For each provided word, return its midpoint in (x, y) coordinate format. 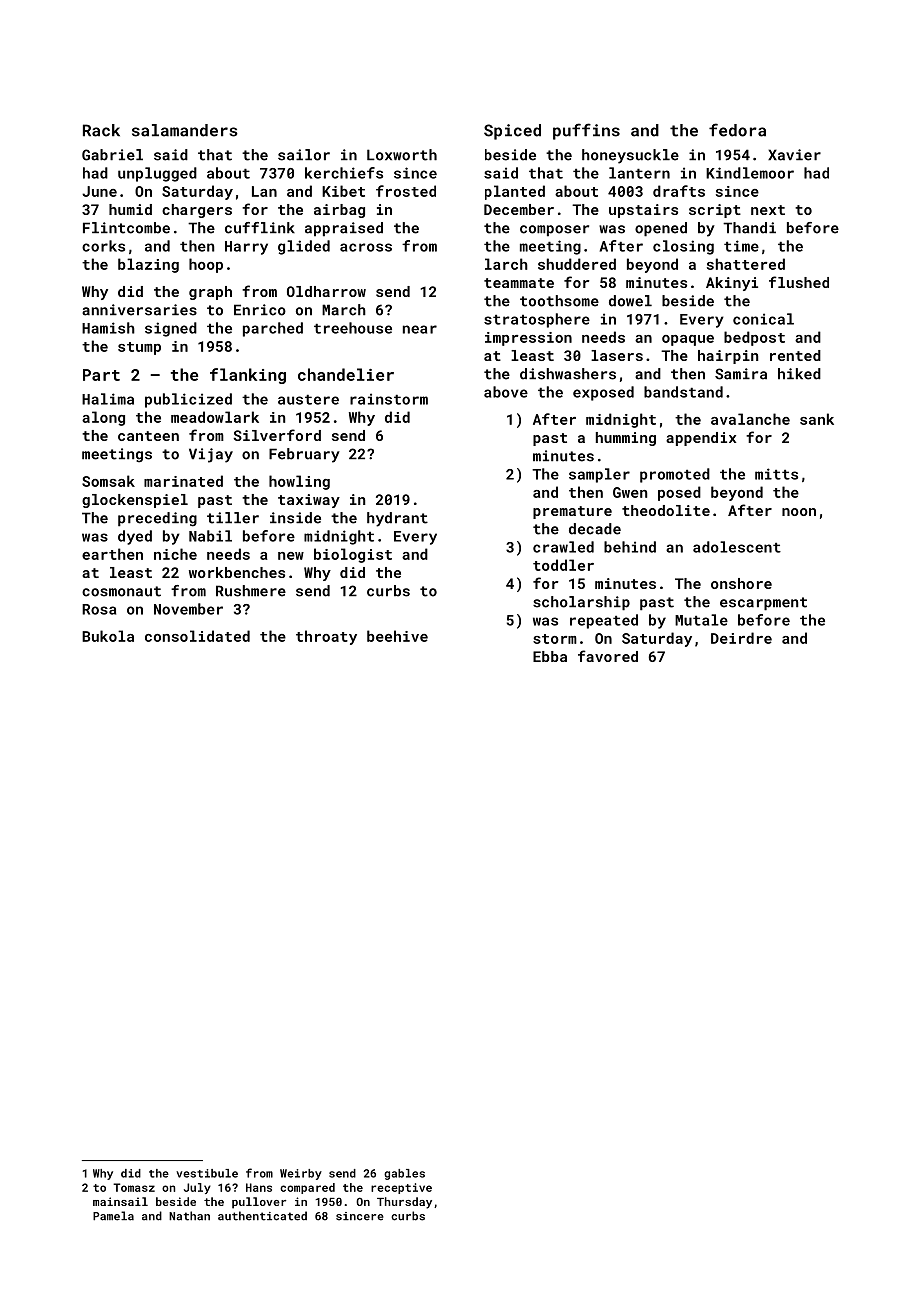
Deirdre (741, 638)
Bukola (108, 636)
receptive (401, 1188)
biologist (353, 555)
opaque (688, 340)
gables (404, 1174)
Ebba (550, 656)
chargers (197, 211)
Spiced (512, 132)
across (366, 247)
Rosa (99, 609)
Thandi (749, 228)
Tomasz (134, 1187)
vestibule (207, 1173)
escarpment (763, 604)
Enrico (260, 310)
